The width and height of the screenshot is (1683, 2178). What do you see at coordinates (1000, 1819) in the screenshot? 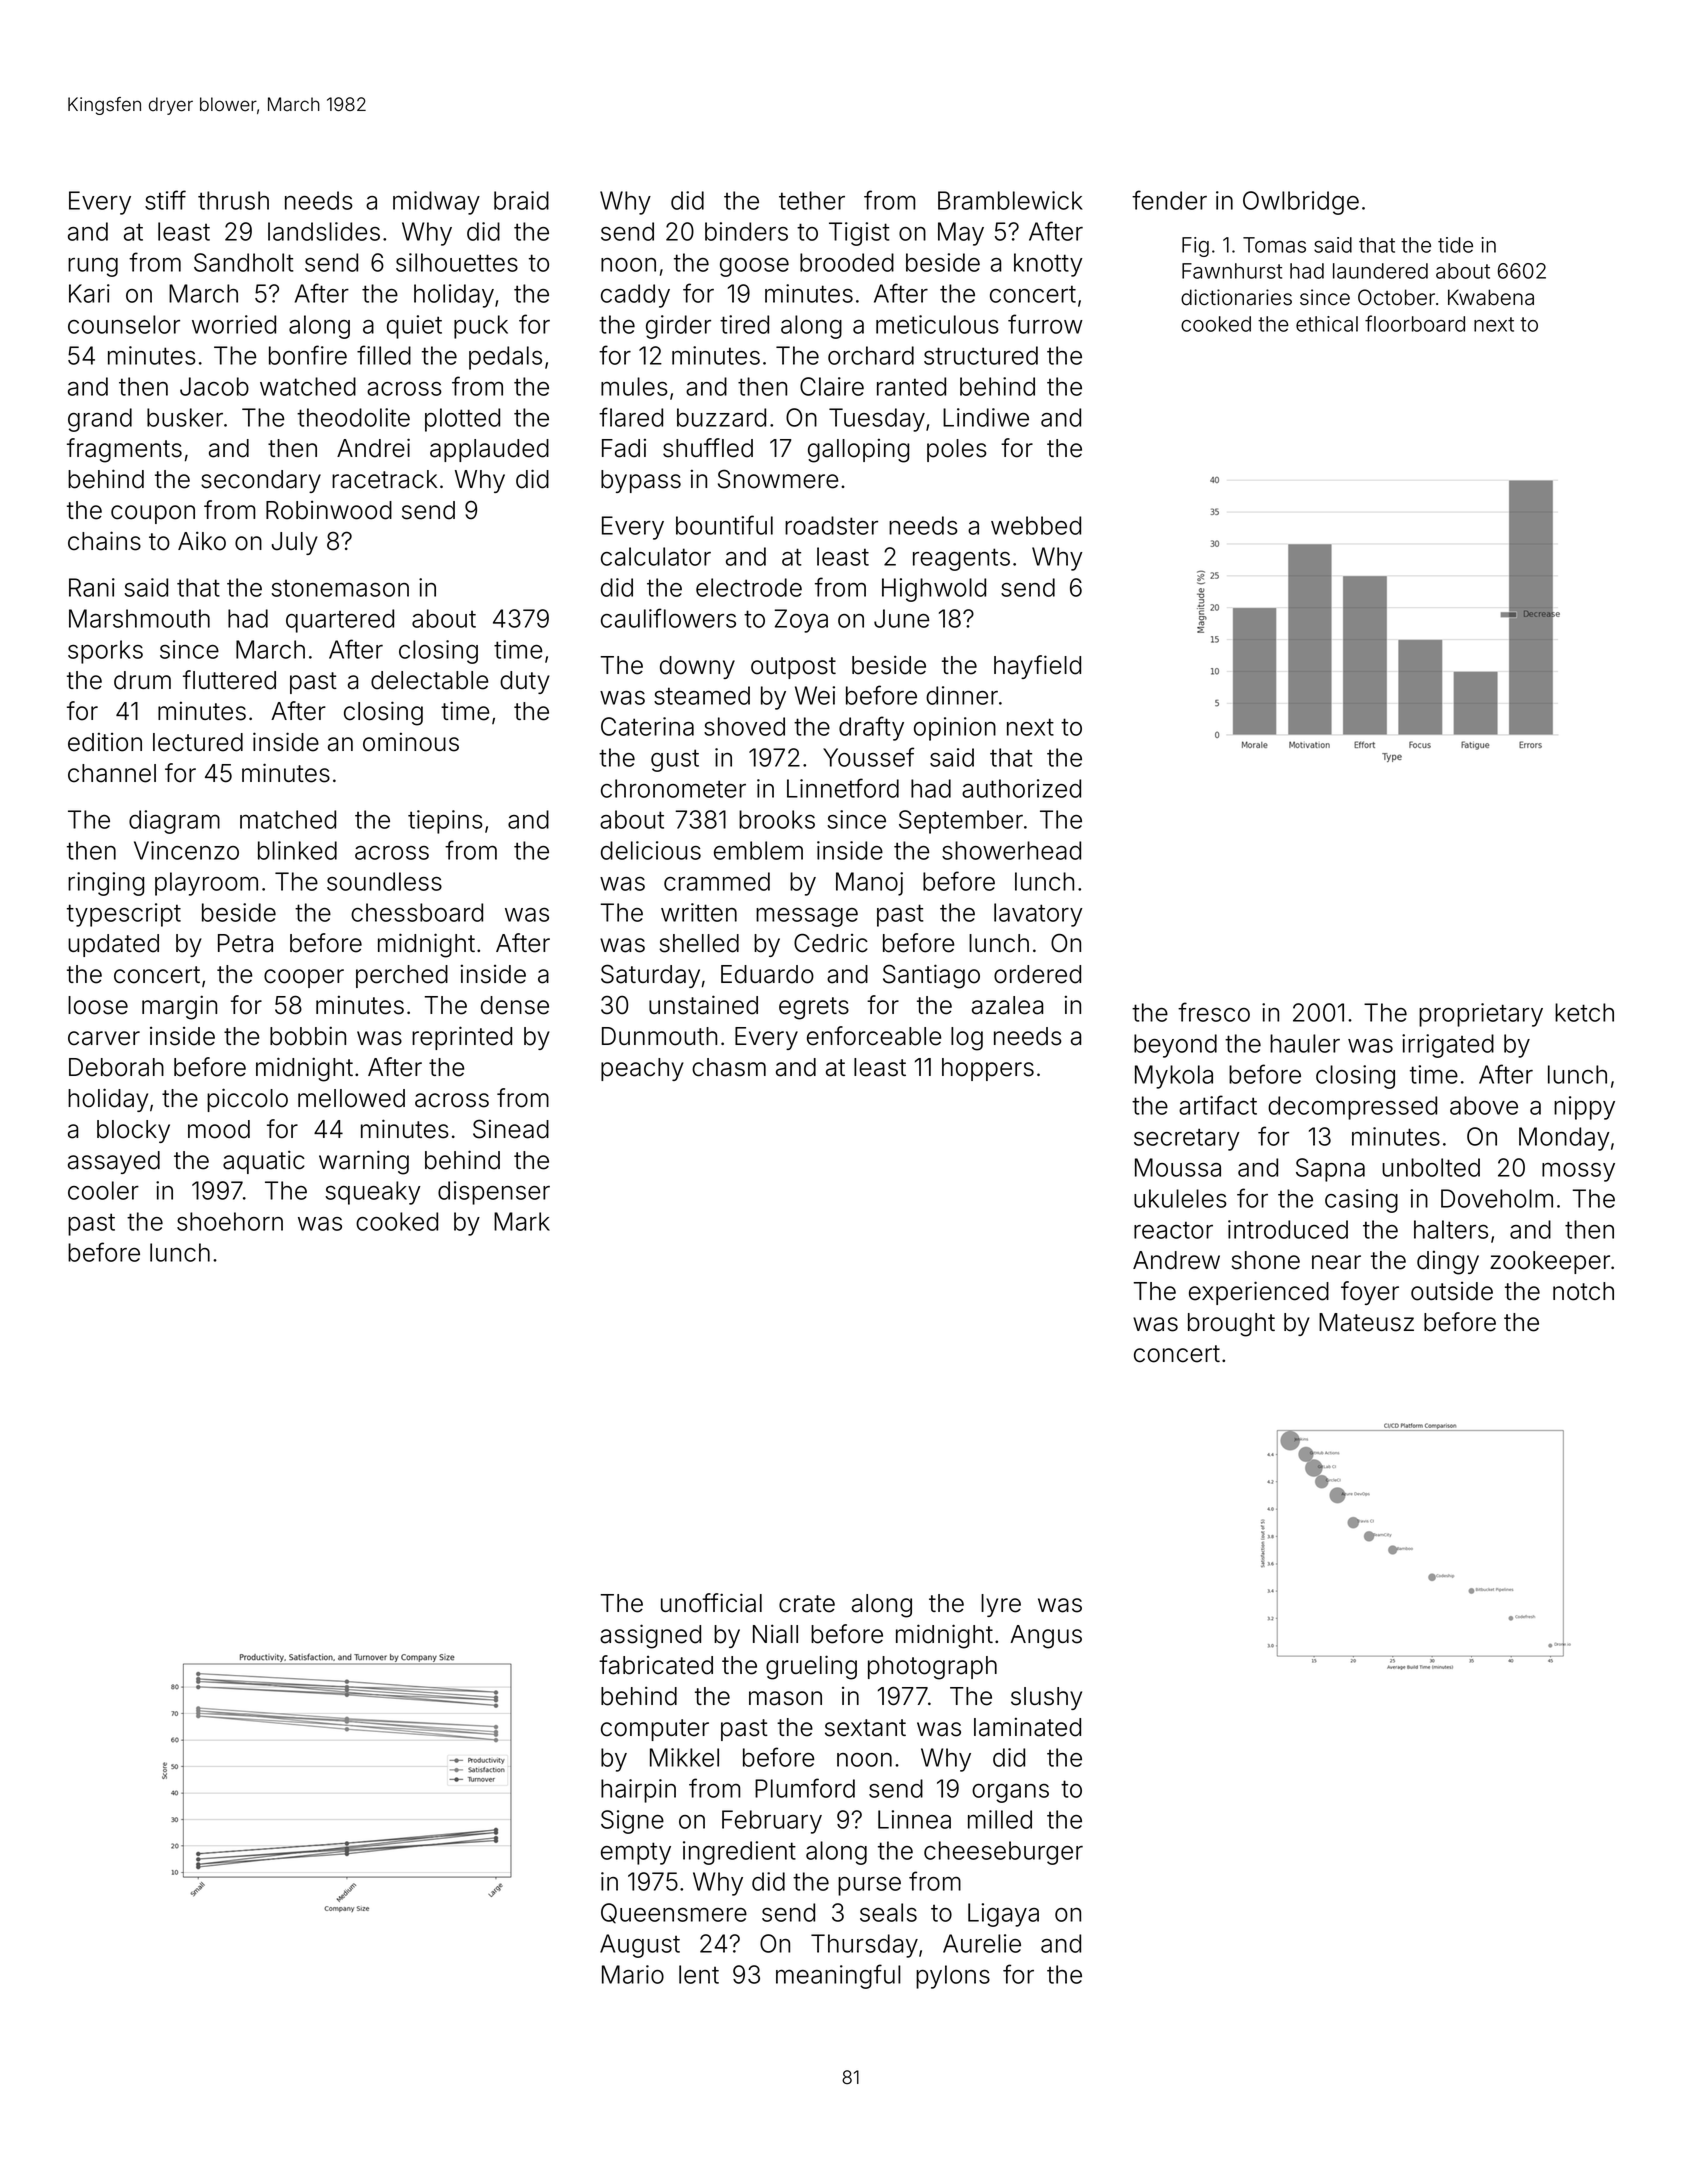
I see `milled` at bounding box center [1000, 1819].
